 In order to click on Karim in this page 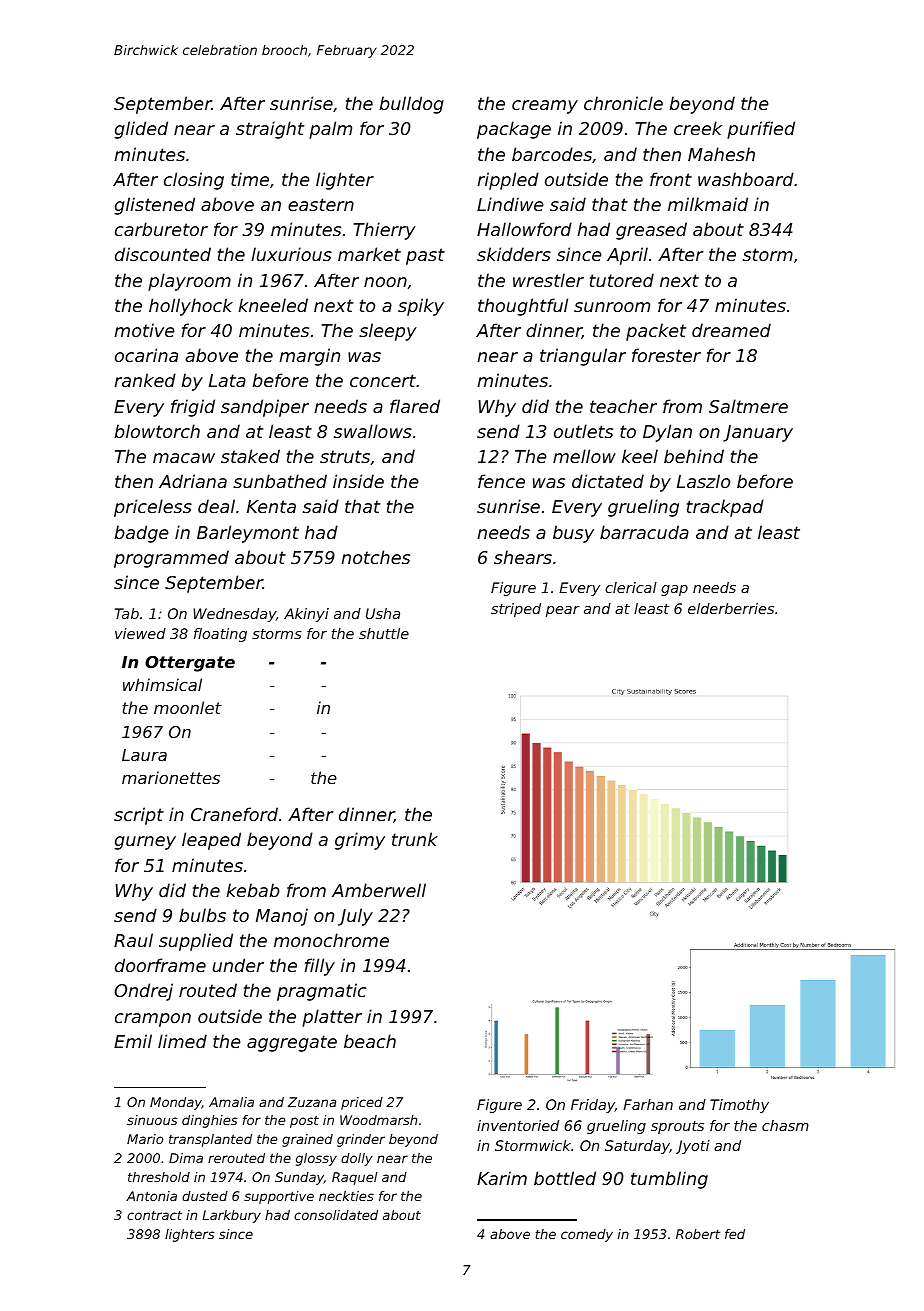, I will do `click(502, 1178)`.
